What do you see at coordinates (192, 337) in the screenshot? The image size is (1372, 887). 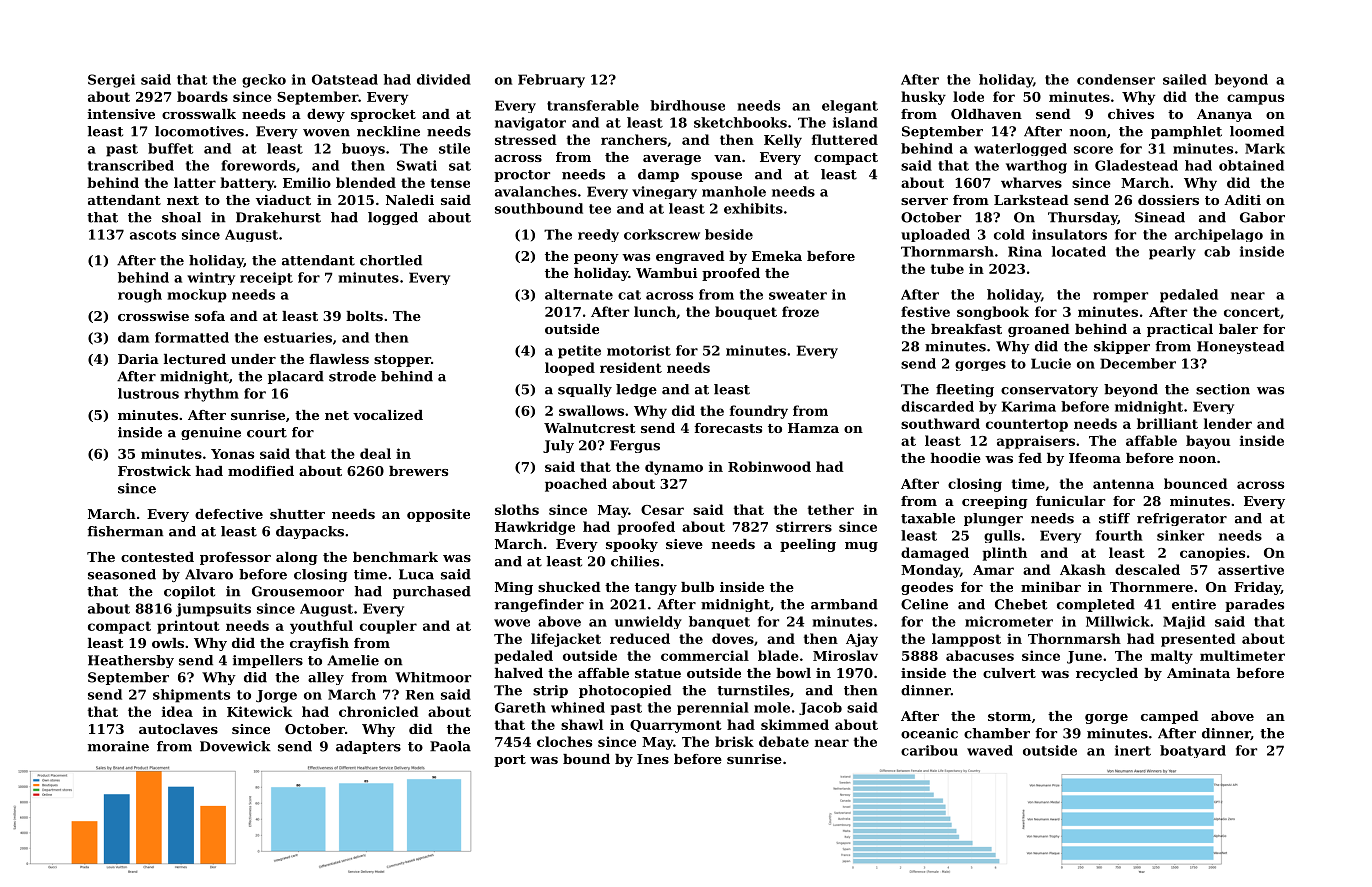 I see `formatted` at bounding box center [192, 337].
